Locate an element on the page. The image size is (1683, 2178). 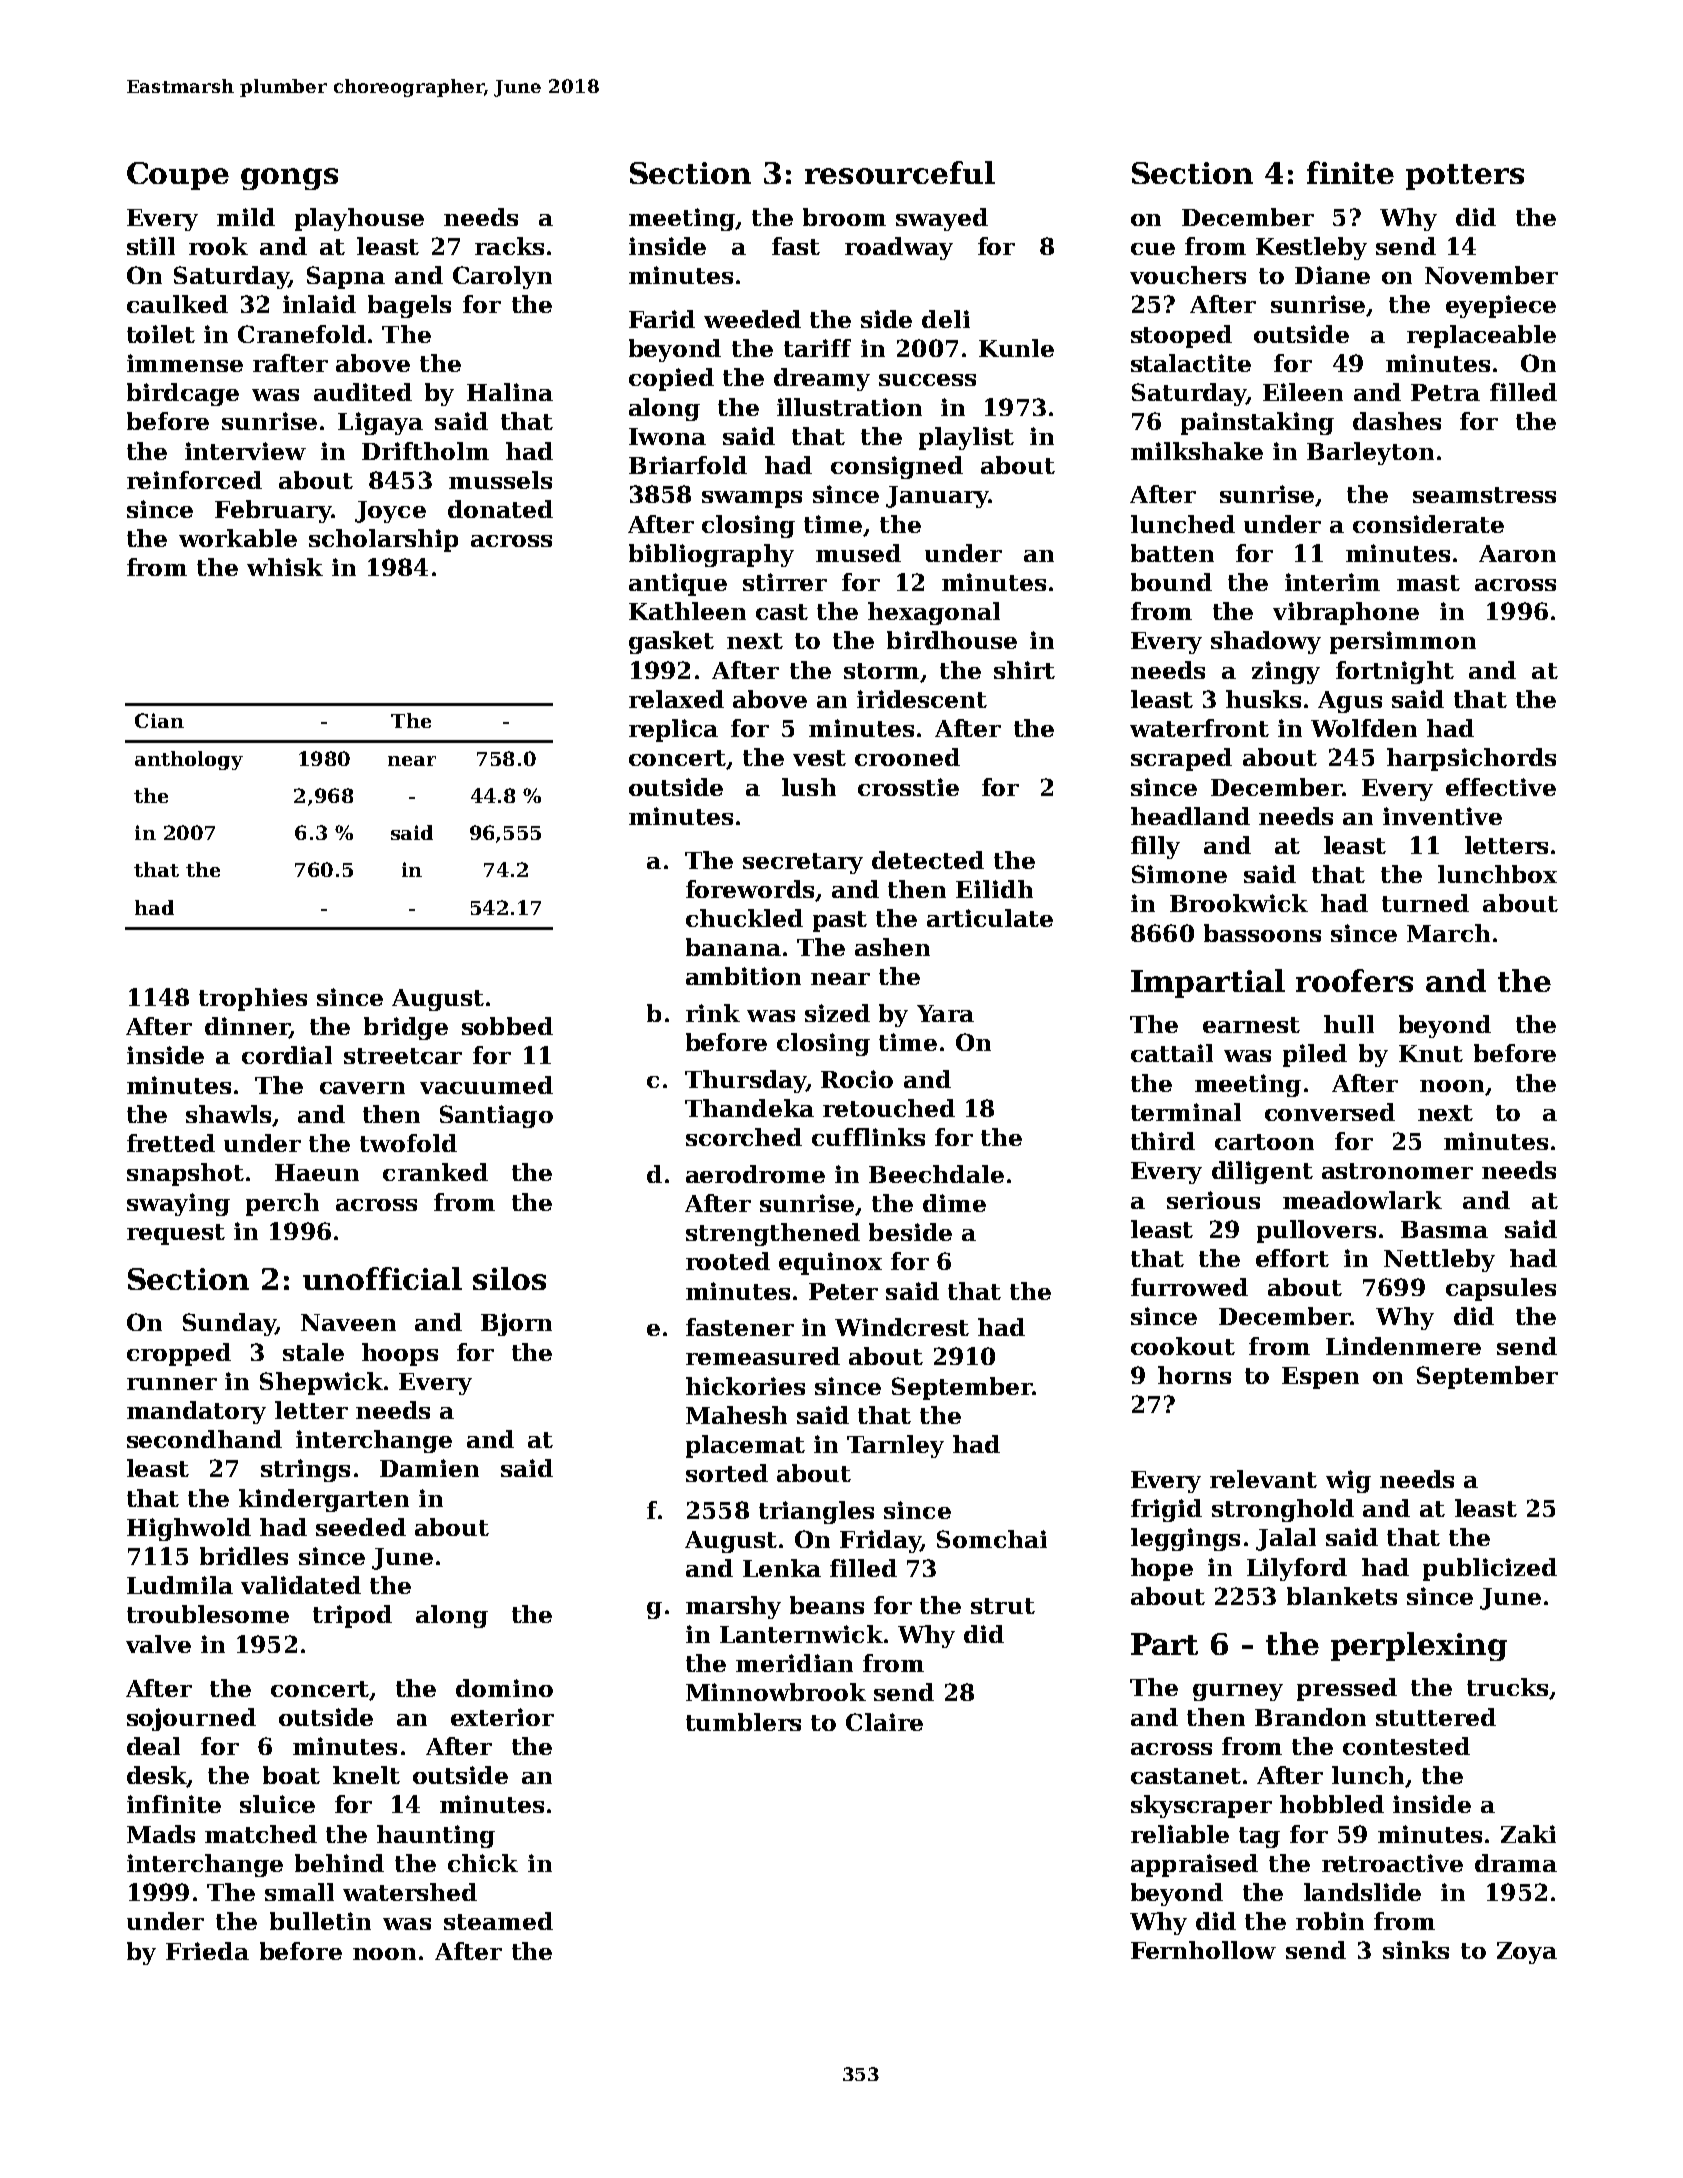
Tarnley is located at coordinates (895, 1446).
